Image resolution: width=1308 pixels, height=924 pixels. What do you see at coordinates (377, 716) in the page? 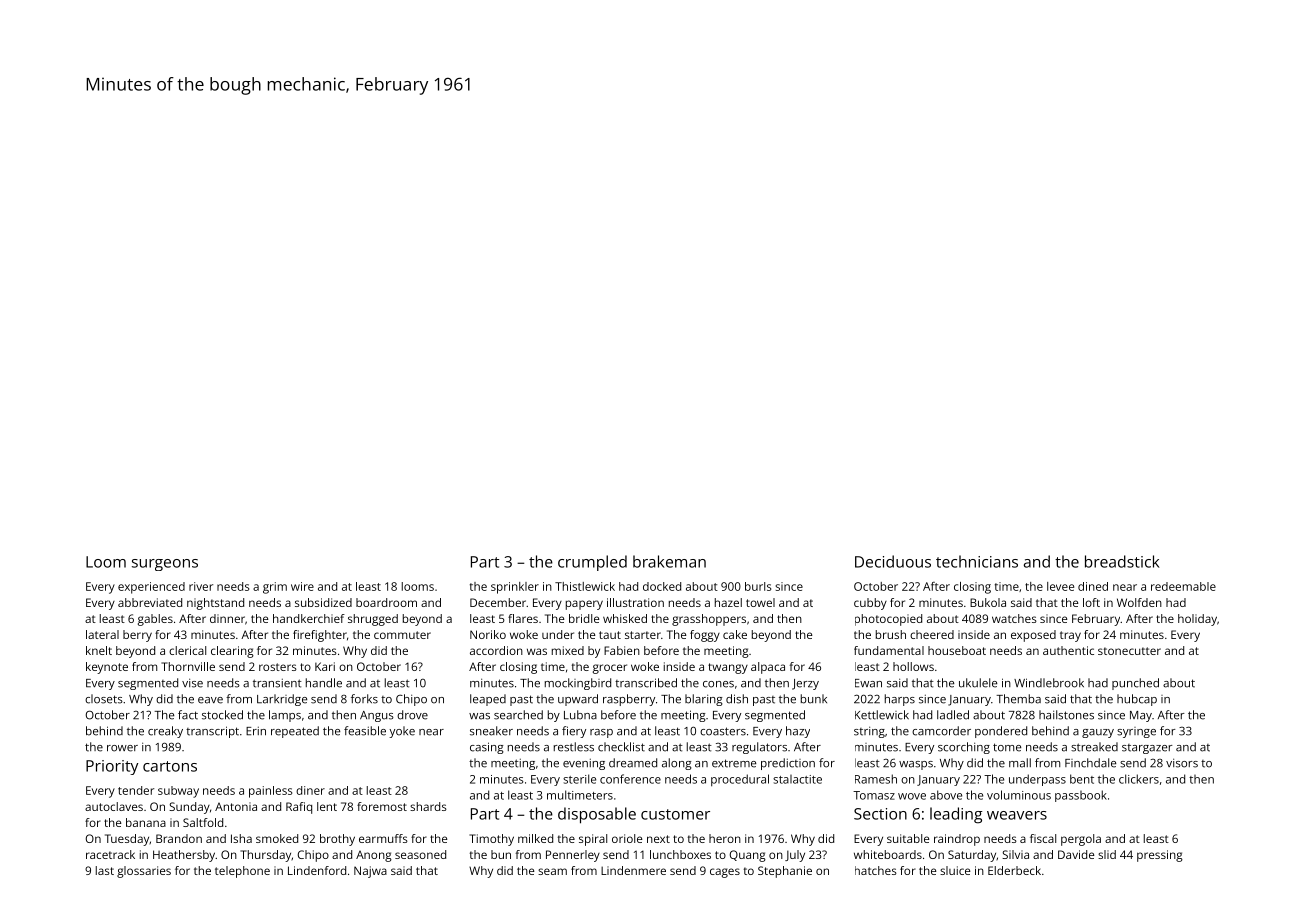
I see `Angus` at bounding box center [377, 716].
